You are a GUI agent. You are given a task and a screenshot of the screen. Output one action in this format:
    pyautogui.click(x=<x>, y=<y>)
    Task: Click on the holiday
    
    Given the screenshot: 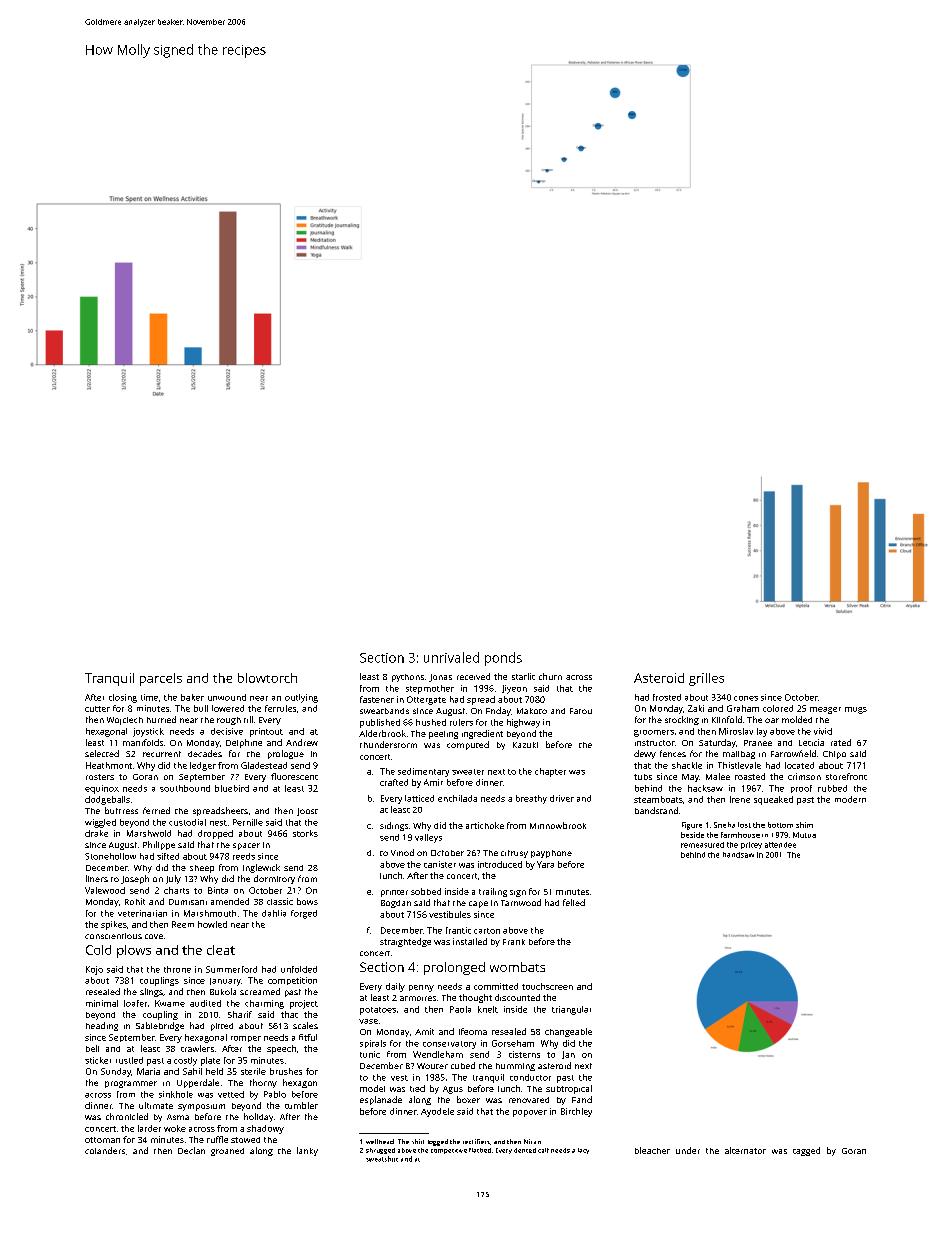 What is the action you would take?
    pyautogui.click(x=258, y=1117)
